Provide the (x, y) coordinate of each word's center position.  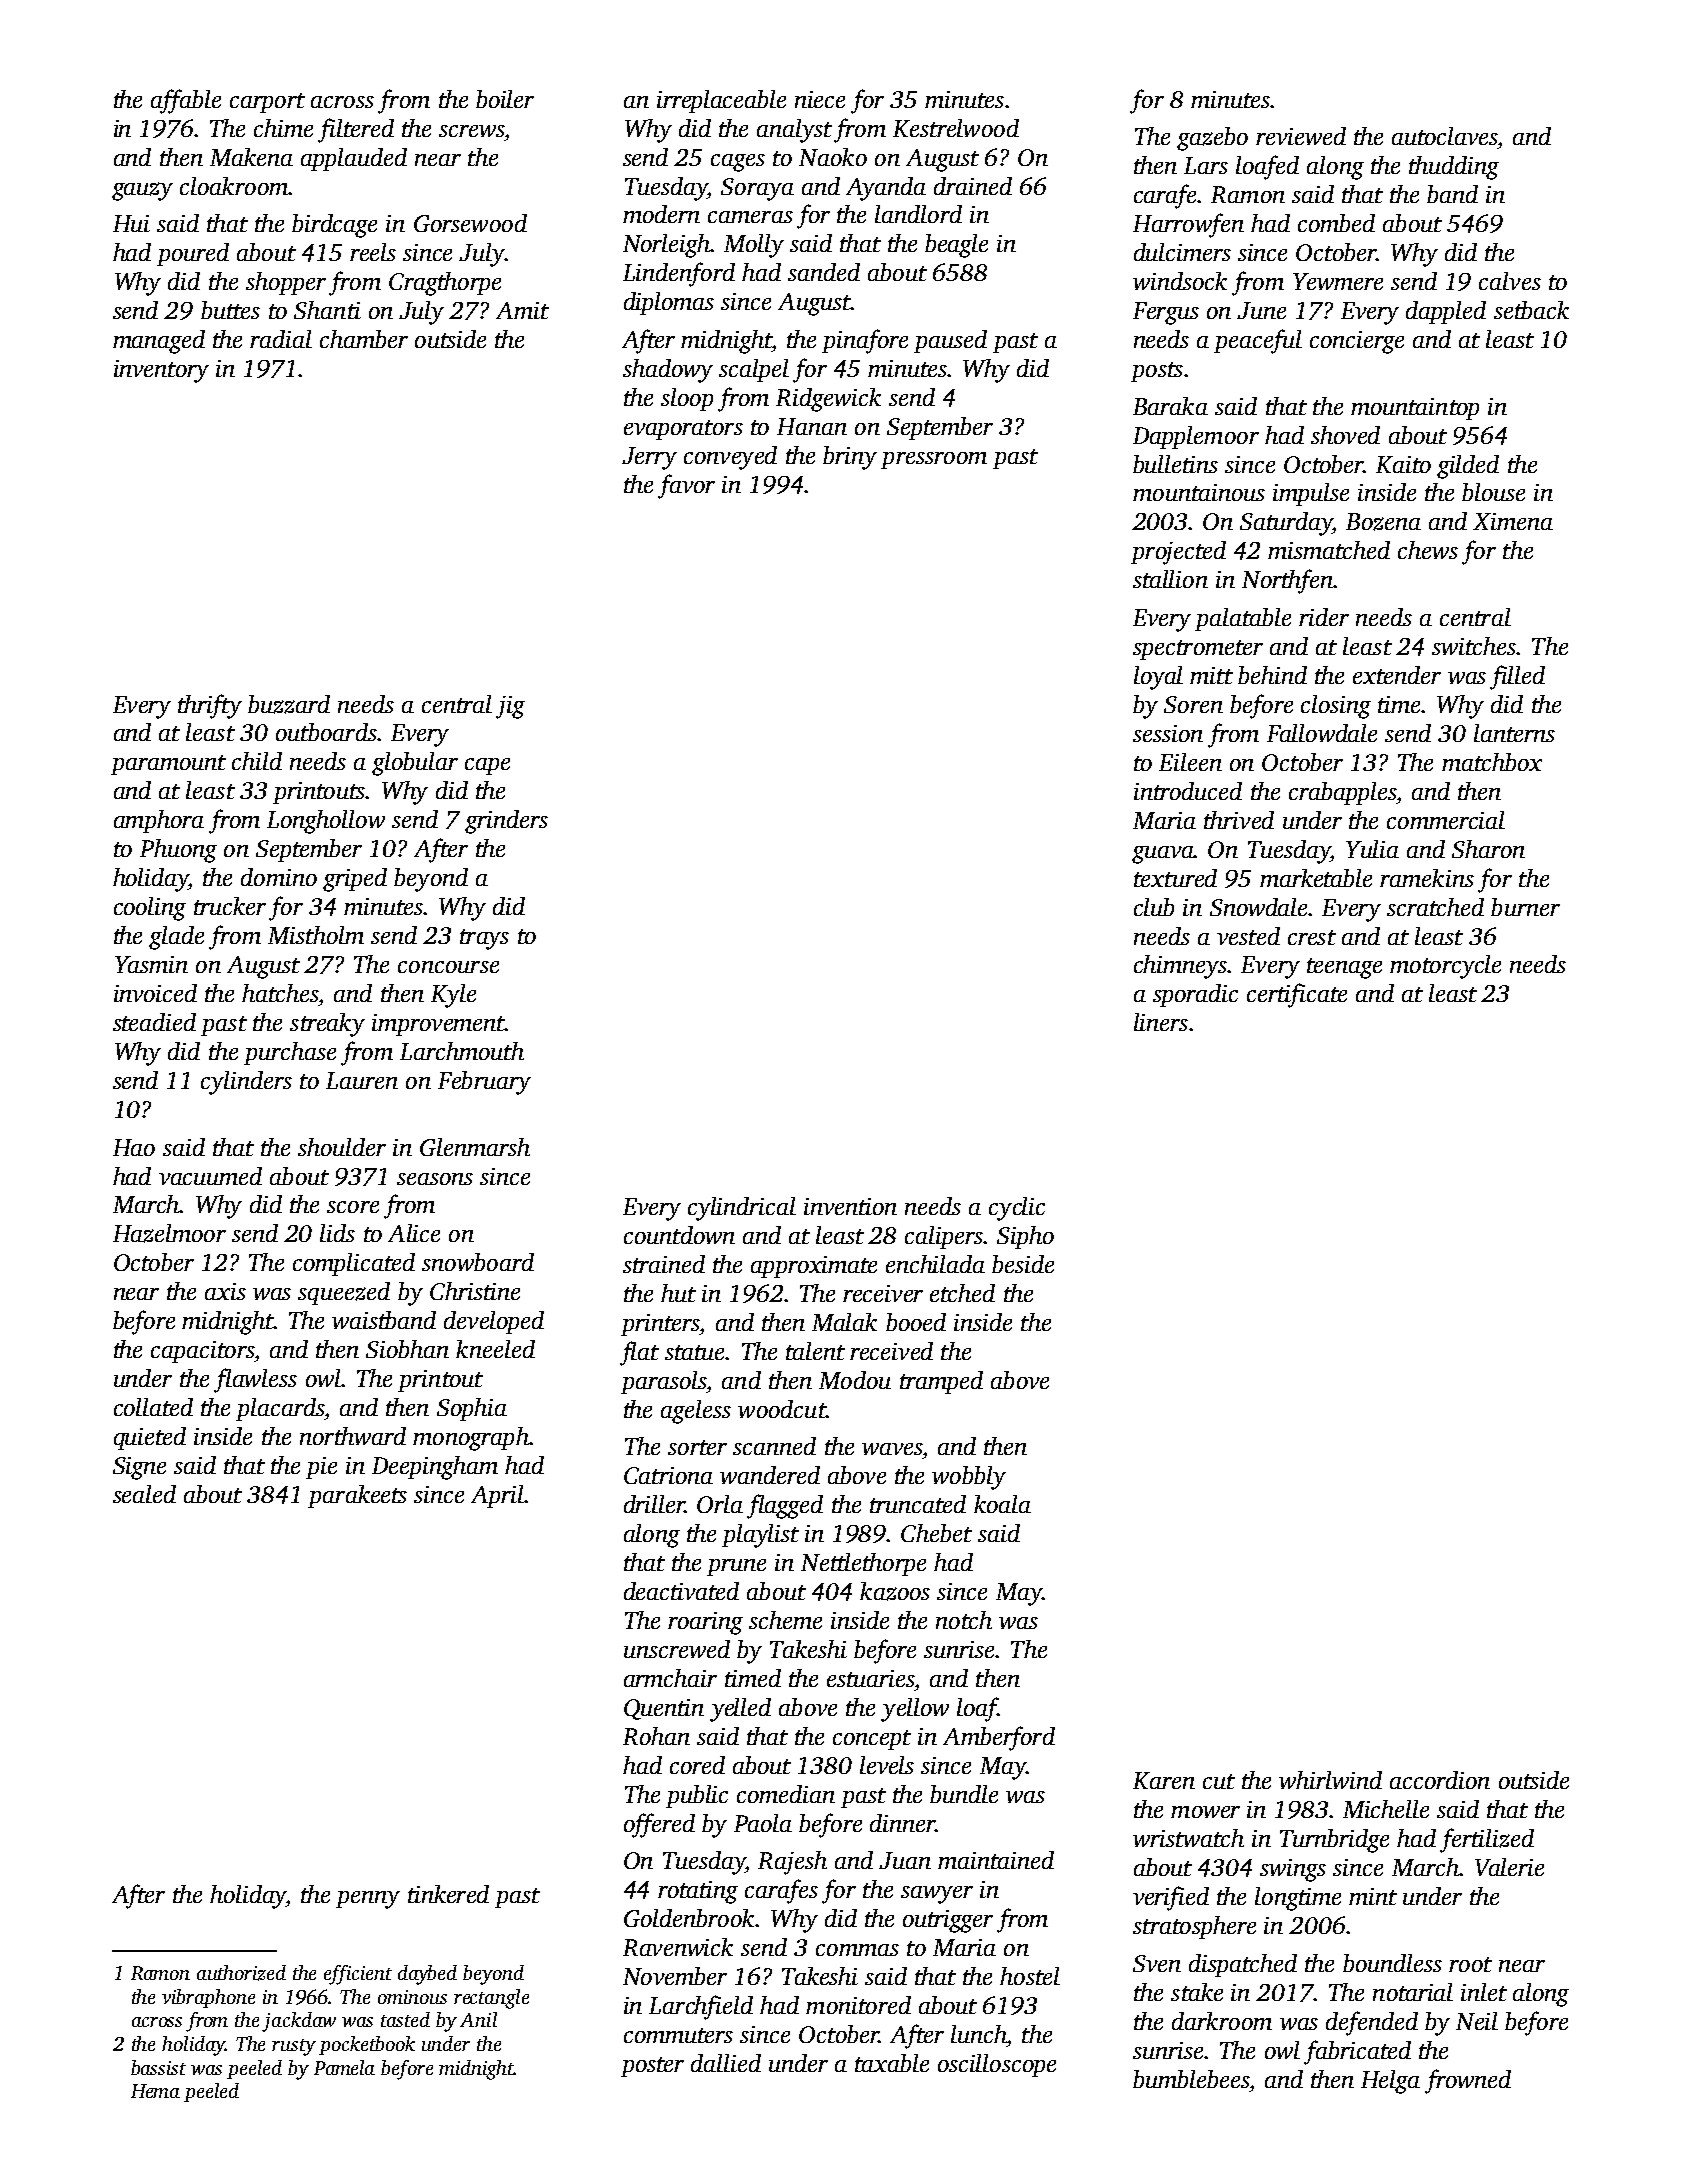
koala (1002, 1504)
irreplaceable (721, 101)
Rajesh (792, 1863)
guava (1163, 855)
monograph (471, 1439)
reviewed (1301, 136)
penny (368, 1900)
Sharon (1488, 849)
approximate (814, 1267)
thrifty (210, 706)
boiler (505, 99)
